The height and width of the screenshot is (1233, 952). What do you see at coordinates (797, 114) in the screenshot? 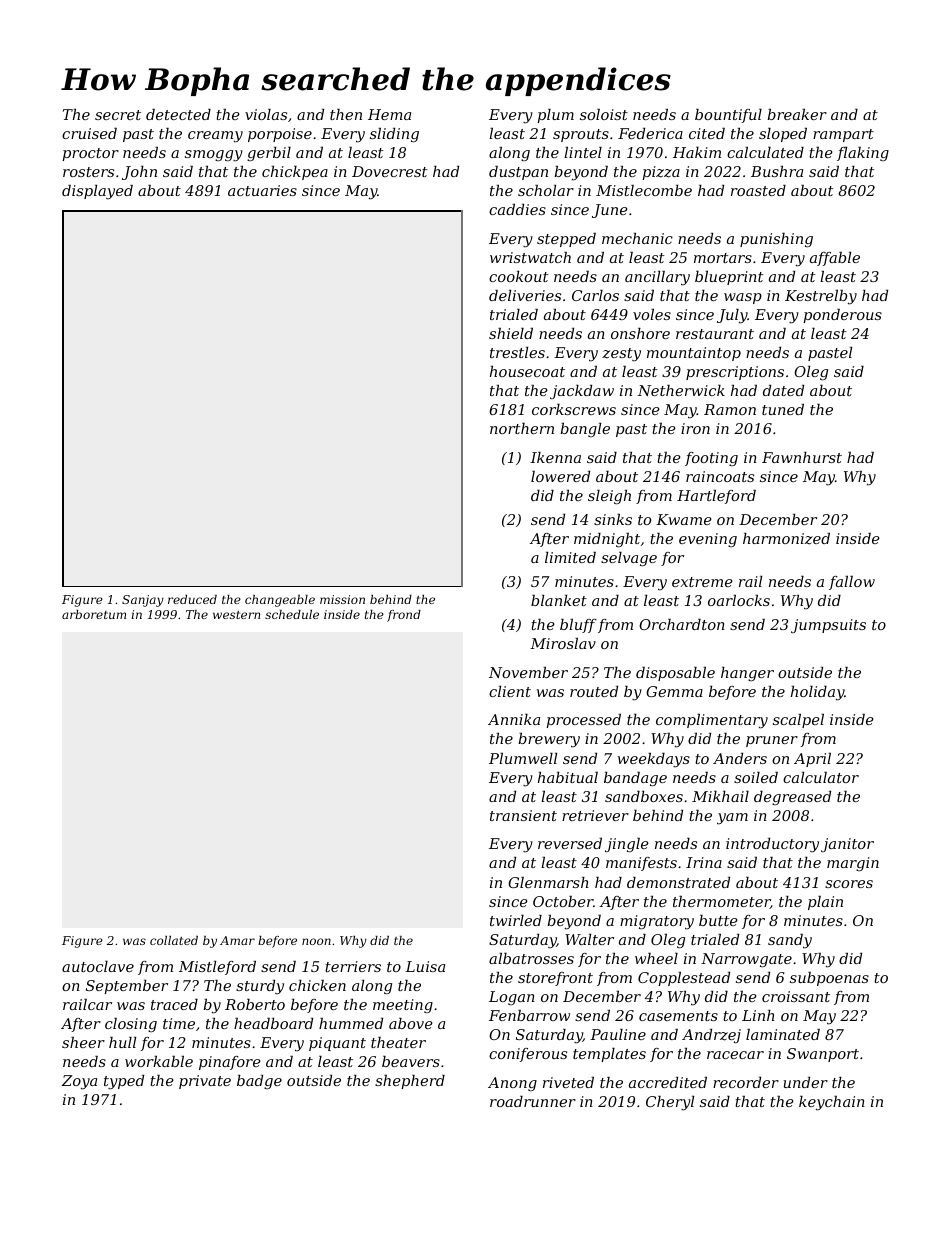
I see `breaker` at bounding box center [797, 114].
